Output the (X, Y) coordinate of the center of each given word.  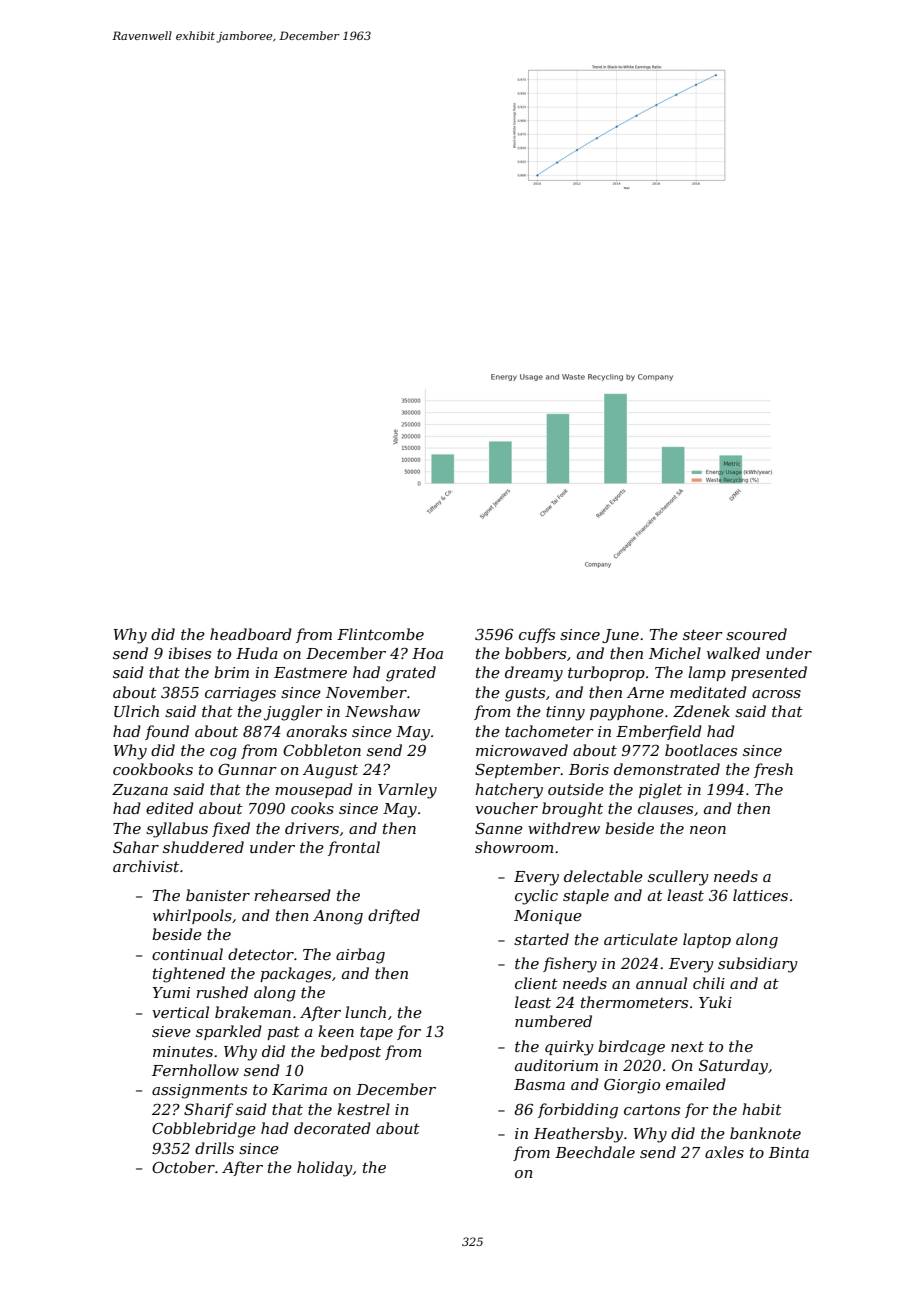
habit (762, 1109)
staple (586, 896)
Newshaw (382, 711)
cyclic (536, 897)
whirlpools (192, 916)
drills (214, 1148)
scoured (756, 634)
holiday (325, 1169)
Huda (257, 653)
